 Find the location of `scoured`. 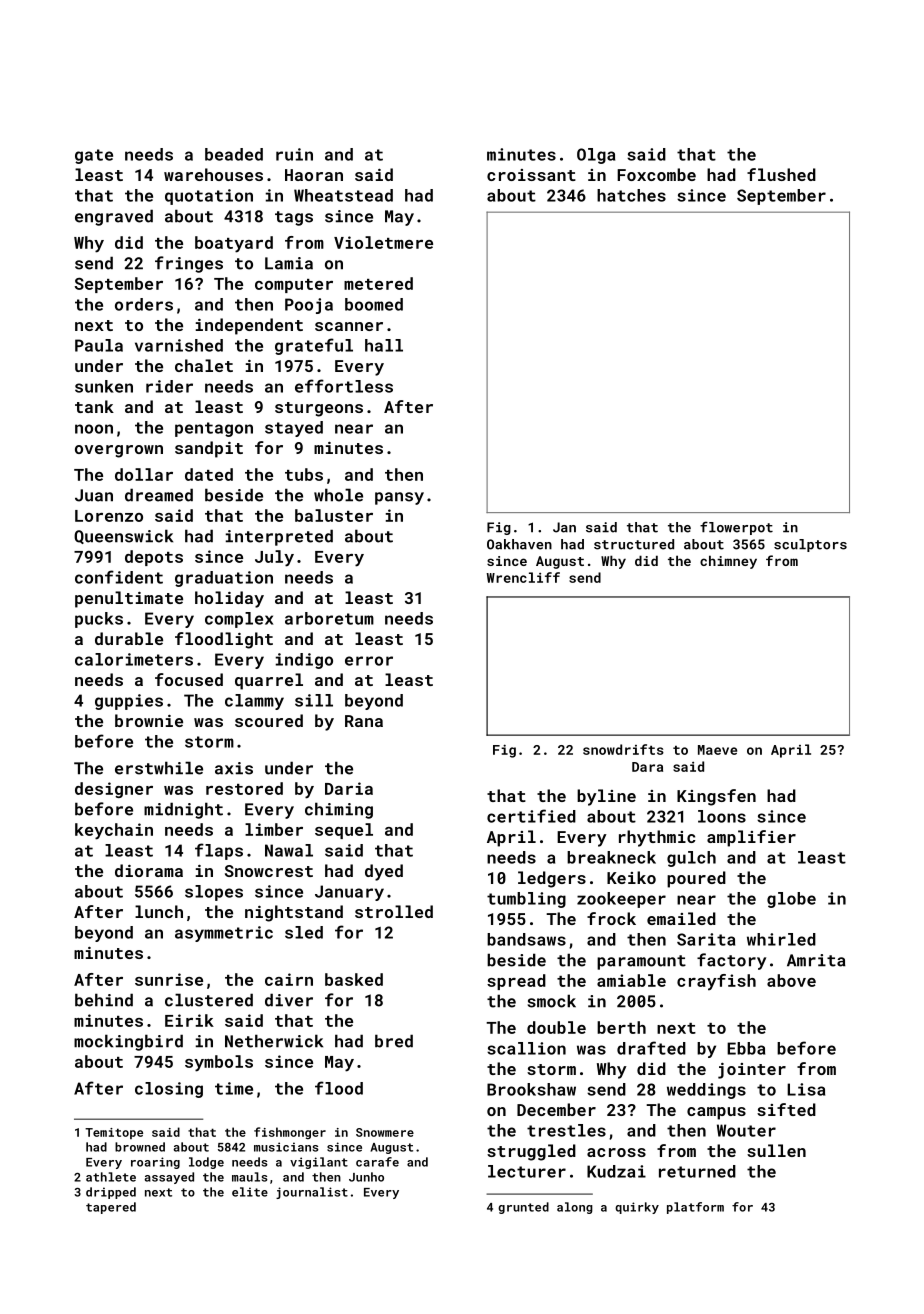

scoured is located at coordinates (269, 720).
